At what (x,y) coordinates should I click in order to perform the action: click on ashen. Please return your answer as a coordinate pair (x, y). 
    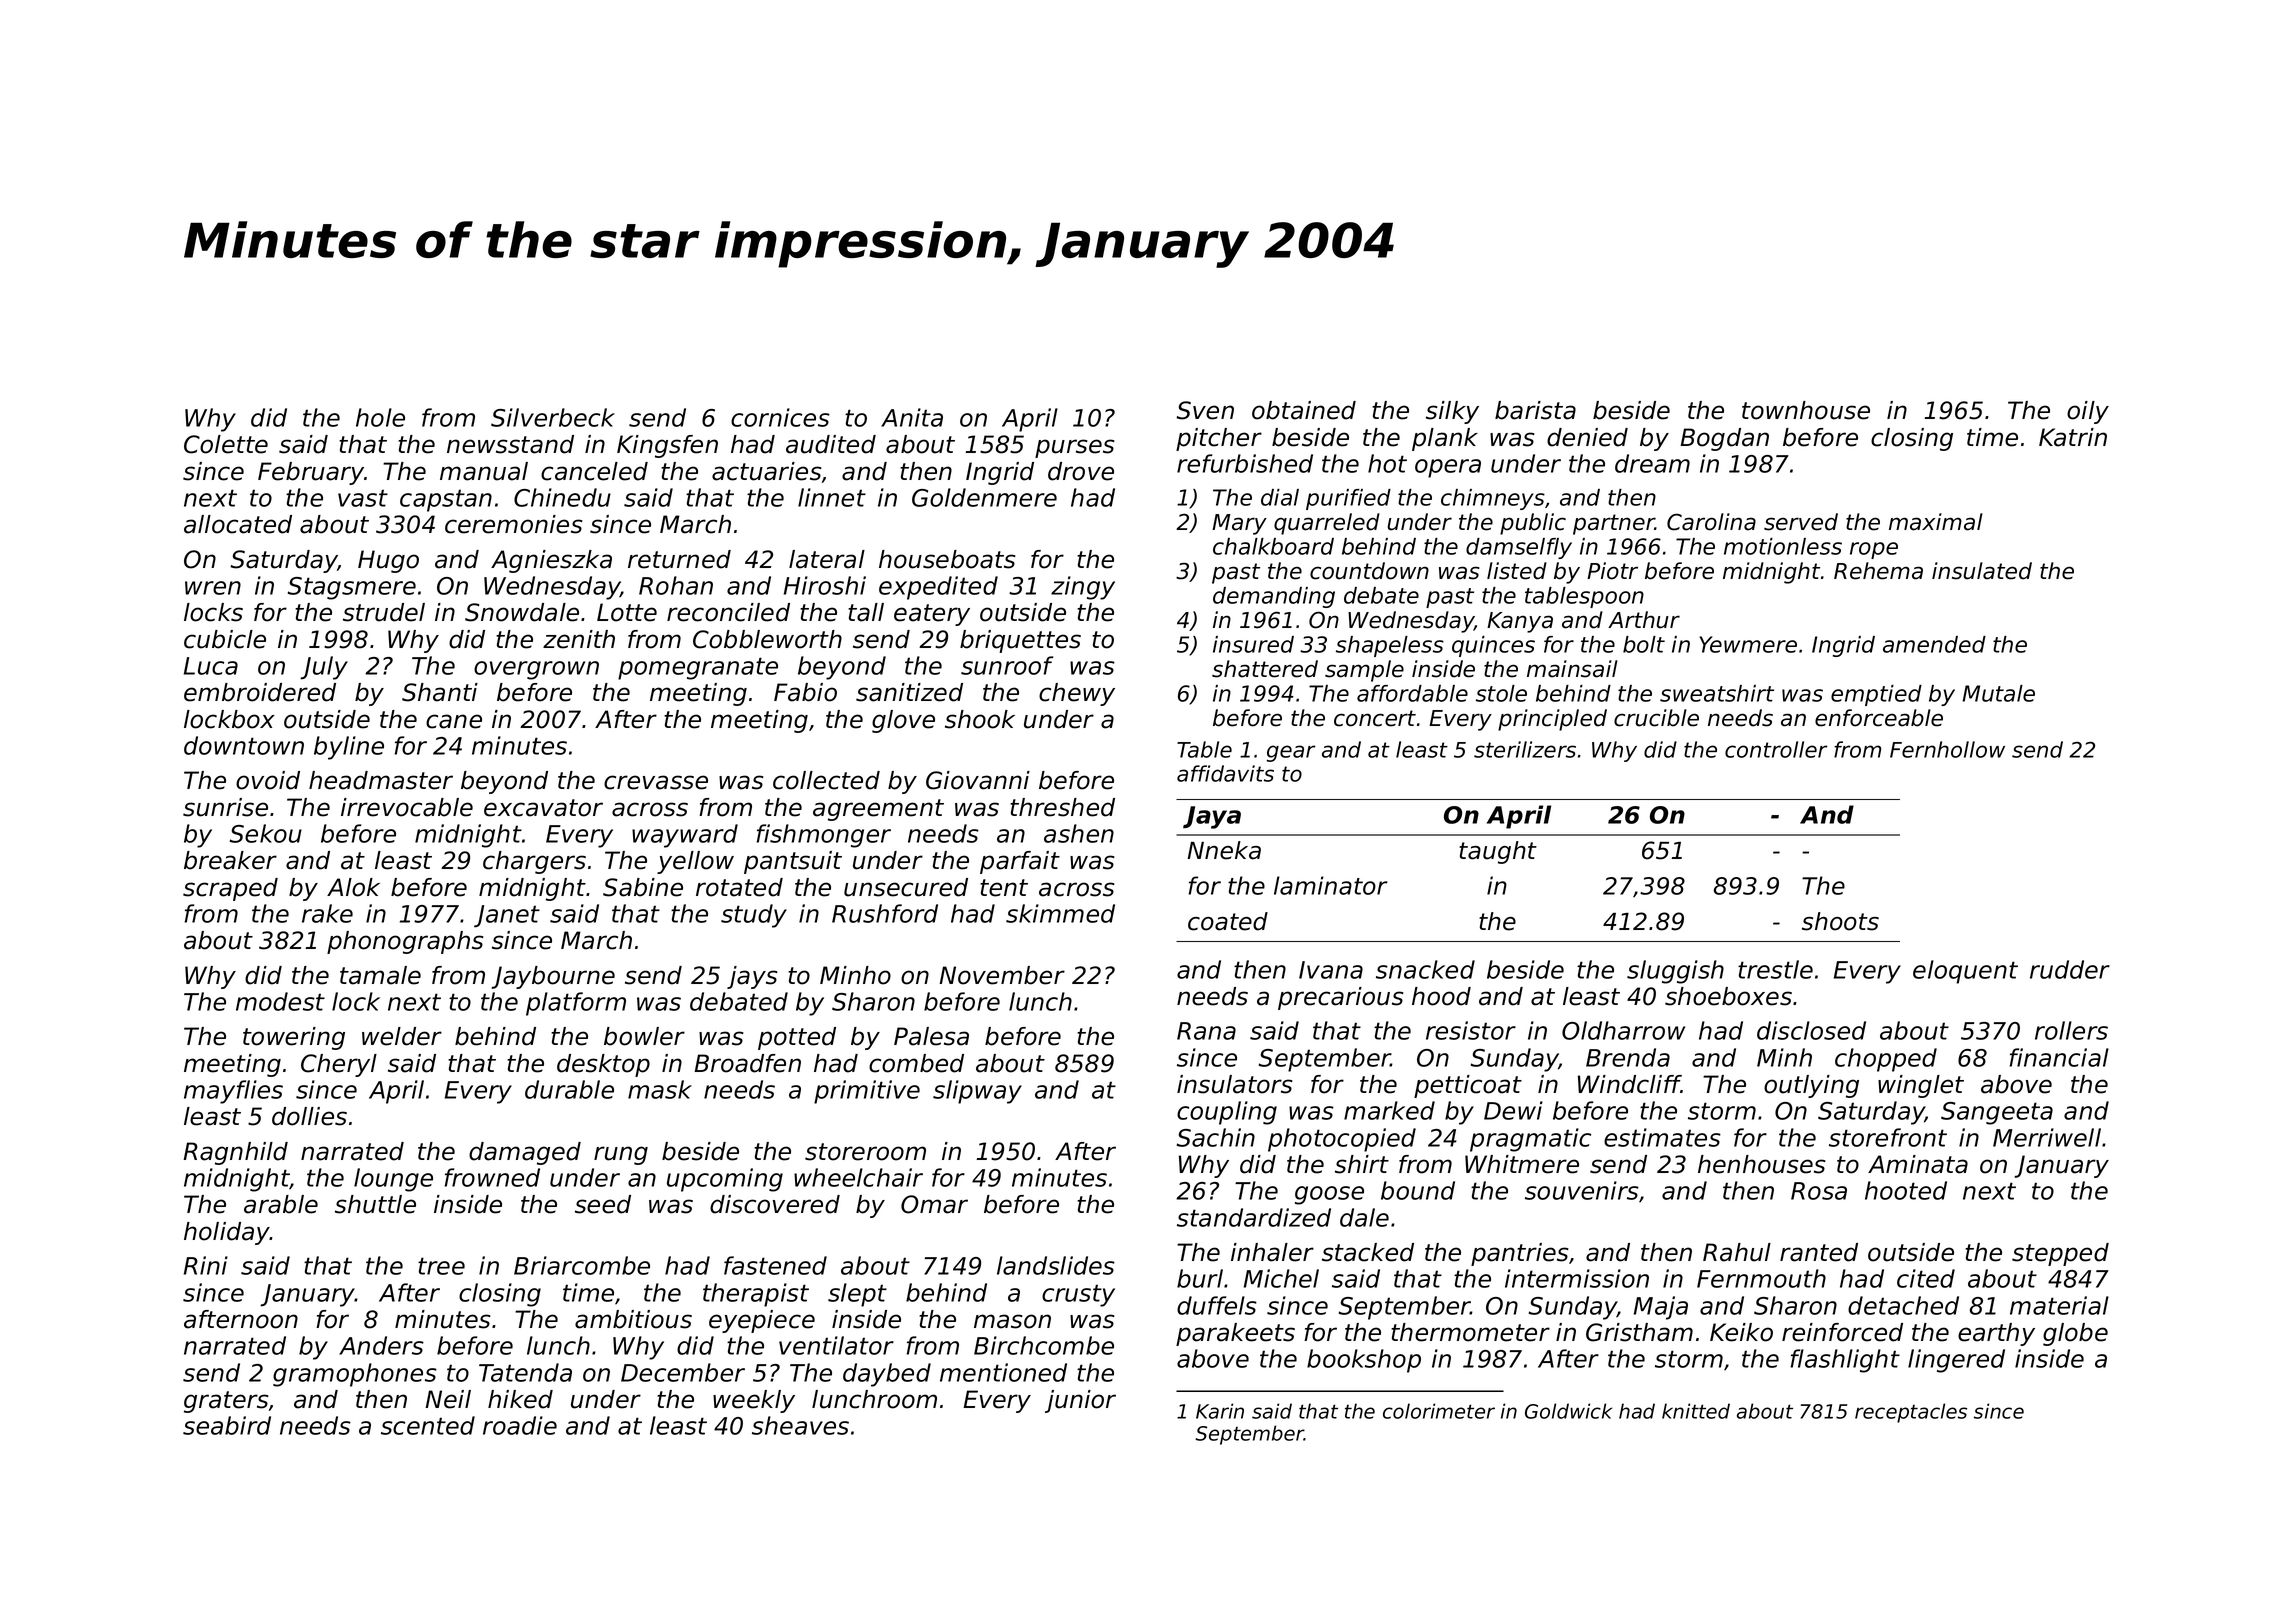
    Looking at the image, I should click on (1079, 833).
